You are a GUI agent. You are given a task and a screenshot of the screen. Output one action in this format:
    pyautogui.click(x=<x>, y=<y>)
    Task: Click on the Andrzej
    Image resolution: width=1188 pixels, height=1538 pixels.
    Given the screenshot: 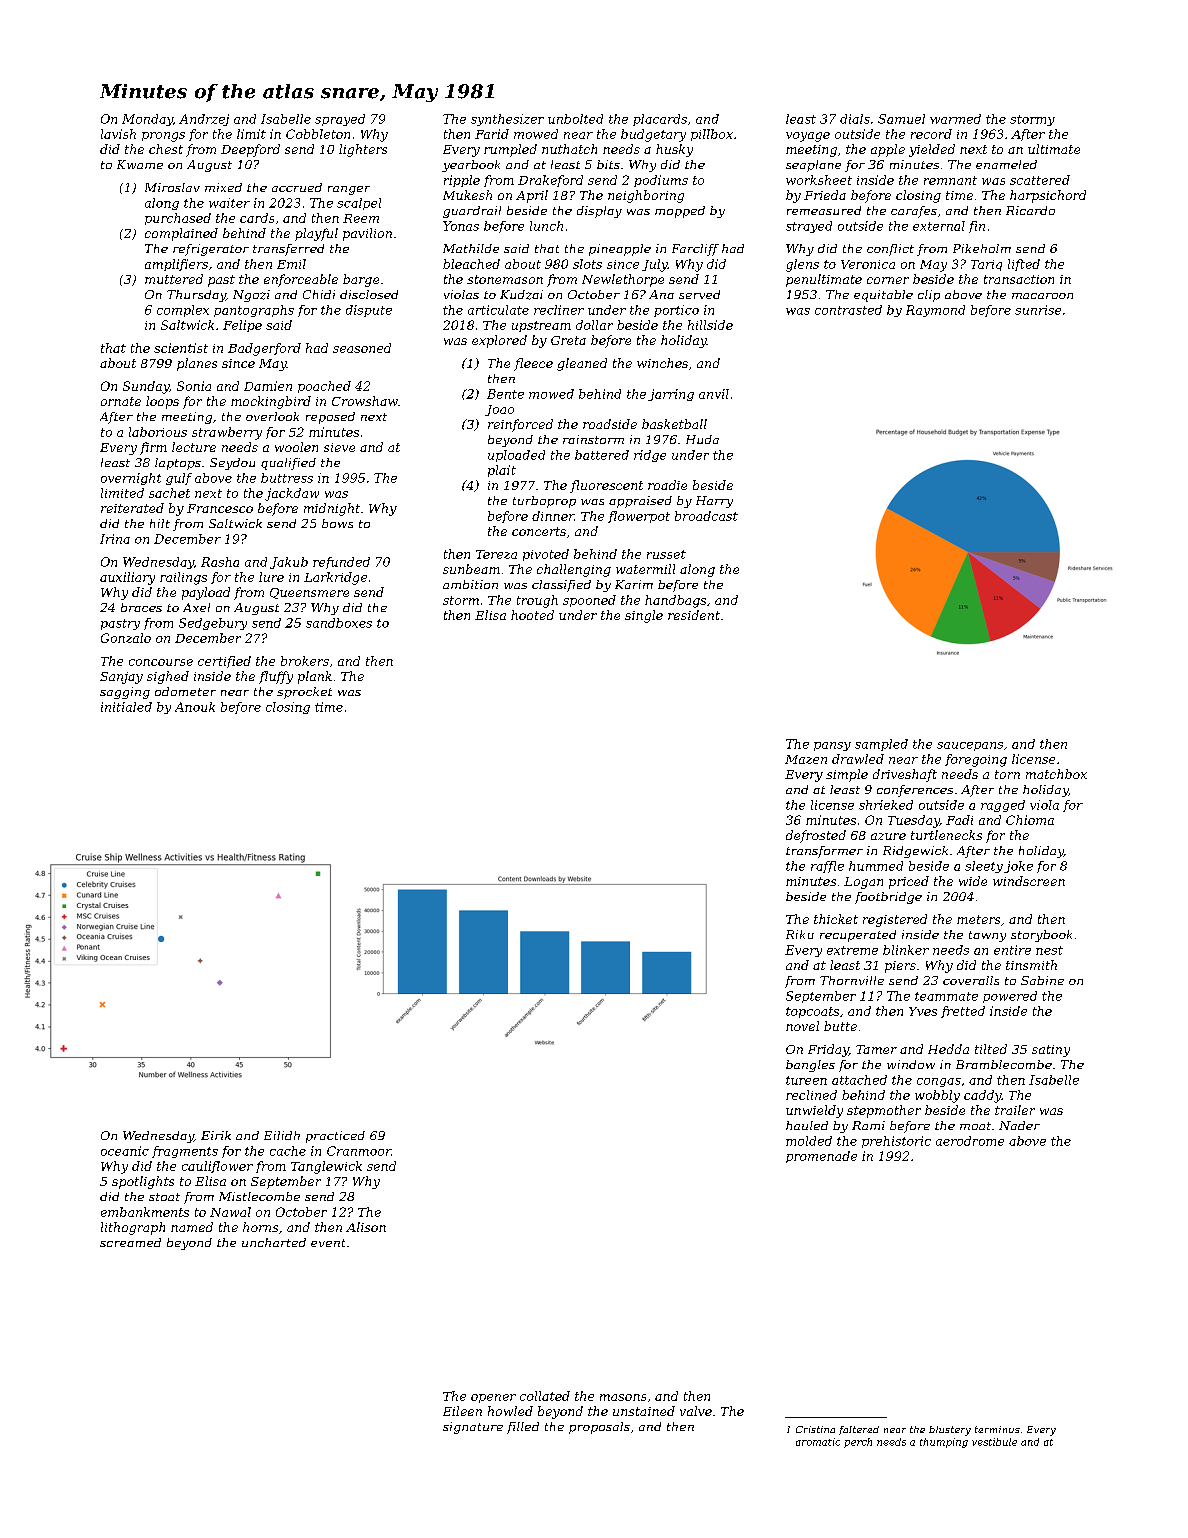 What is the action you would take?
    pyautogui.click(x=204, y=120)
